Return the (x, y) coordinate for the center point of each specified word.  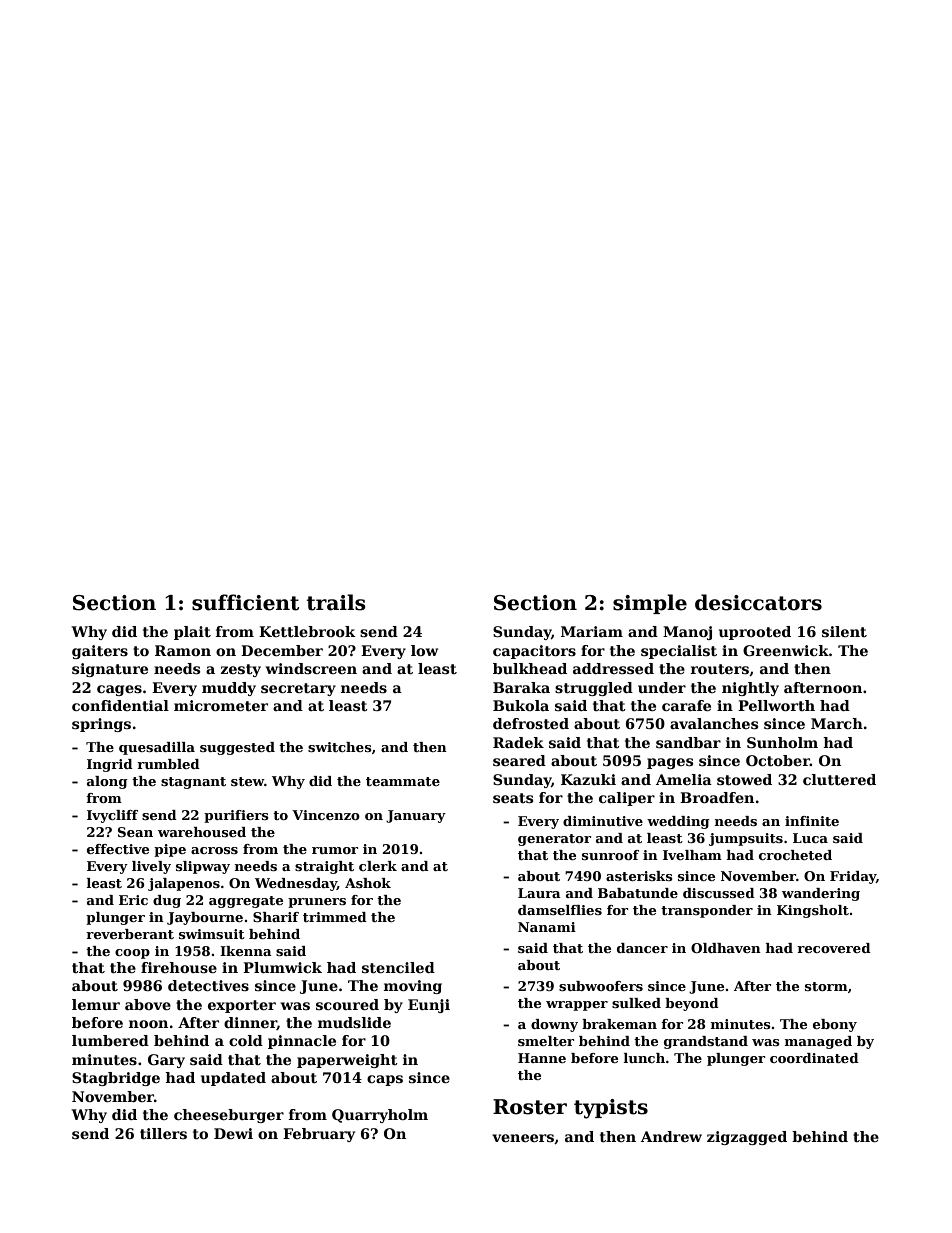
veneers (523, 1138)
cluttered (839, 779)
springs (101, 725)
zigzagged (747, 1138)
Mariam (592, 631)
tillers (163, 1133)
